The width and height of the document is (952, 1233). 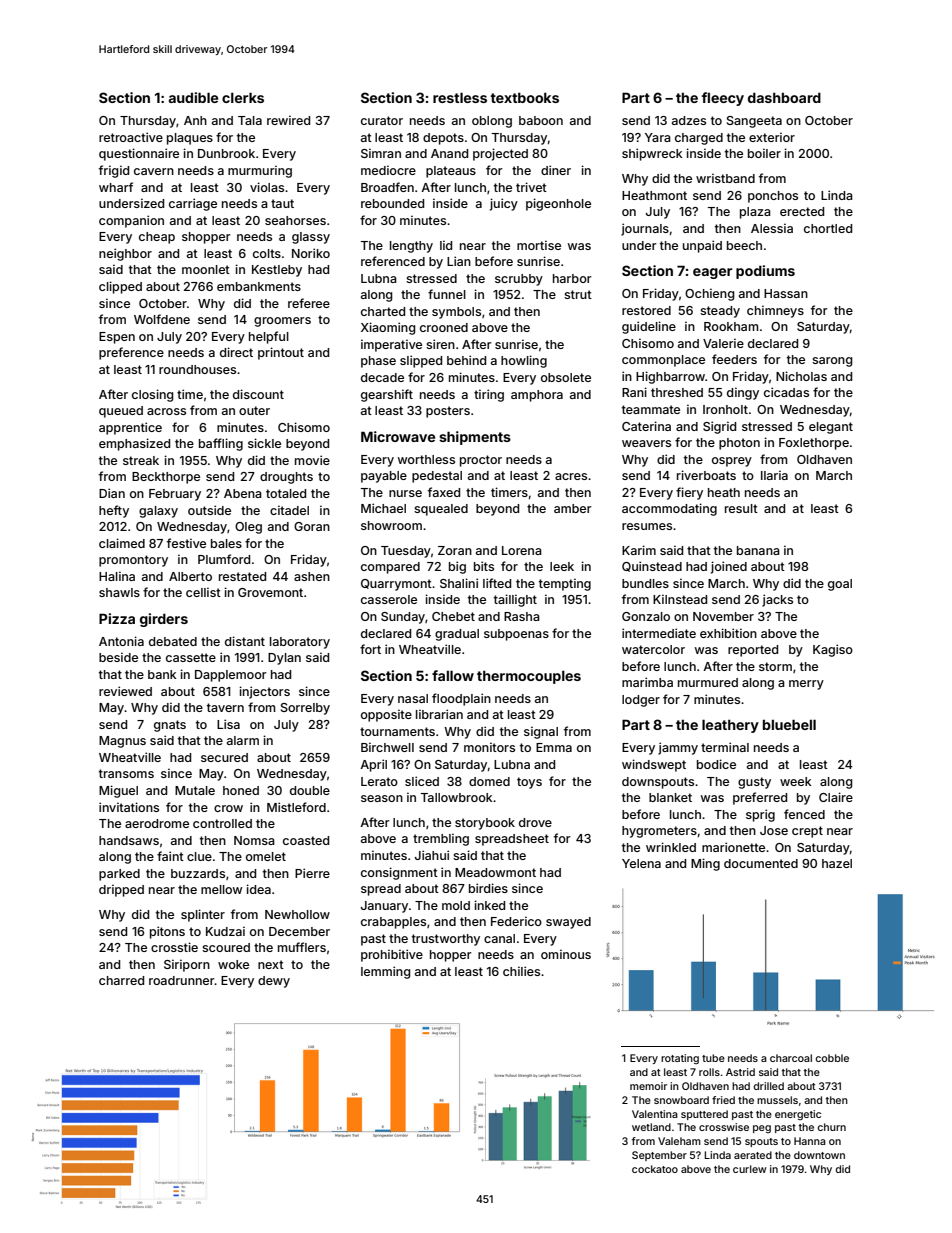 What do you see at coordinates (774, 830) in the document?
I see `Jose` at bounding box center [774, 830].
